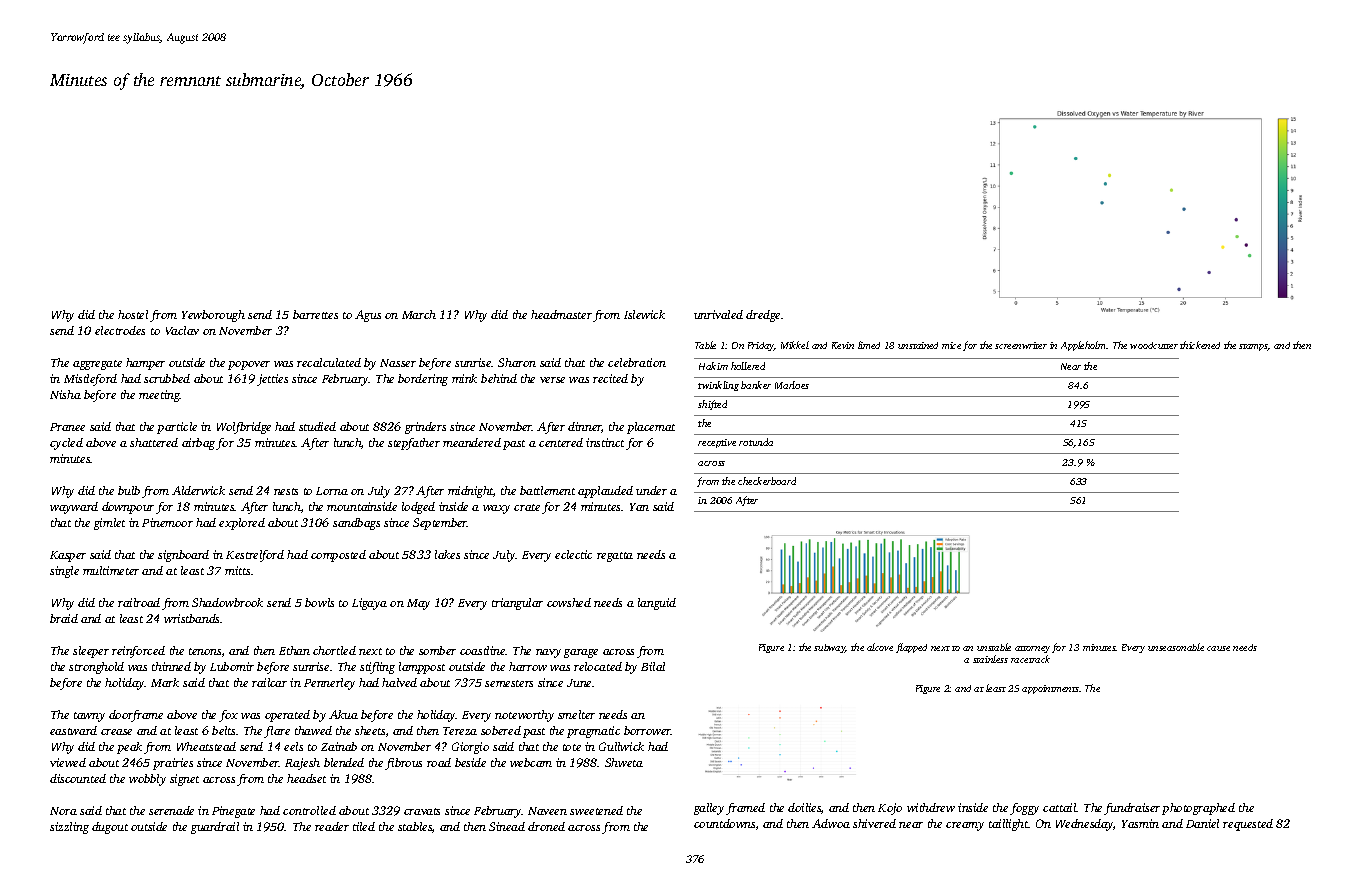 This document has height=887, width=1372. I want to click on meeting, so click(159, 396).
